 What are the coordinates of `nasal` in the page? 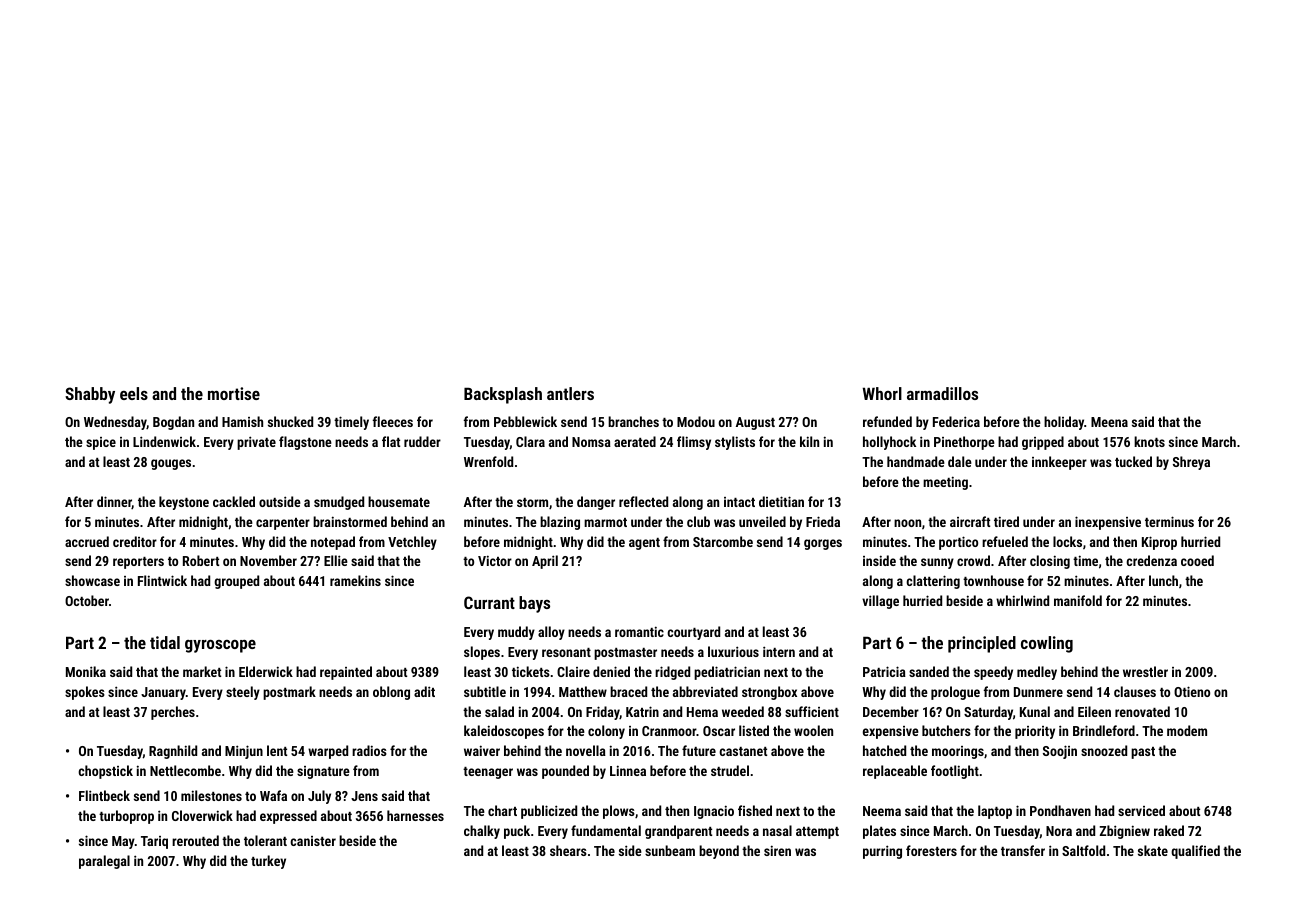 It's located at (777, 830).
